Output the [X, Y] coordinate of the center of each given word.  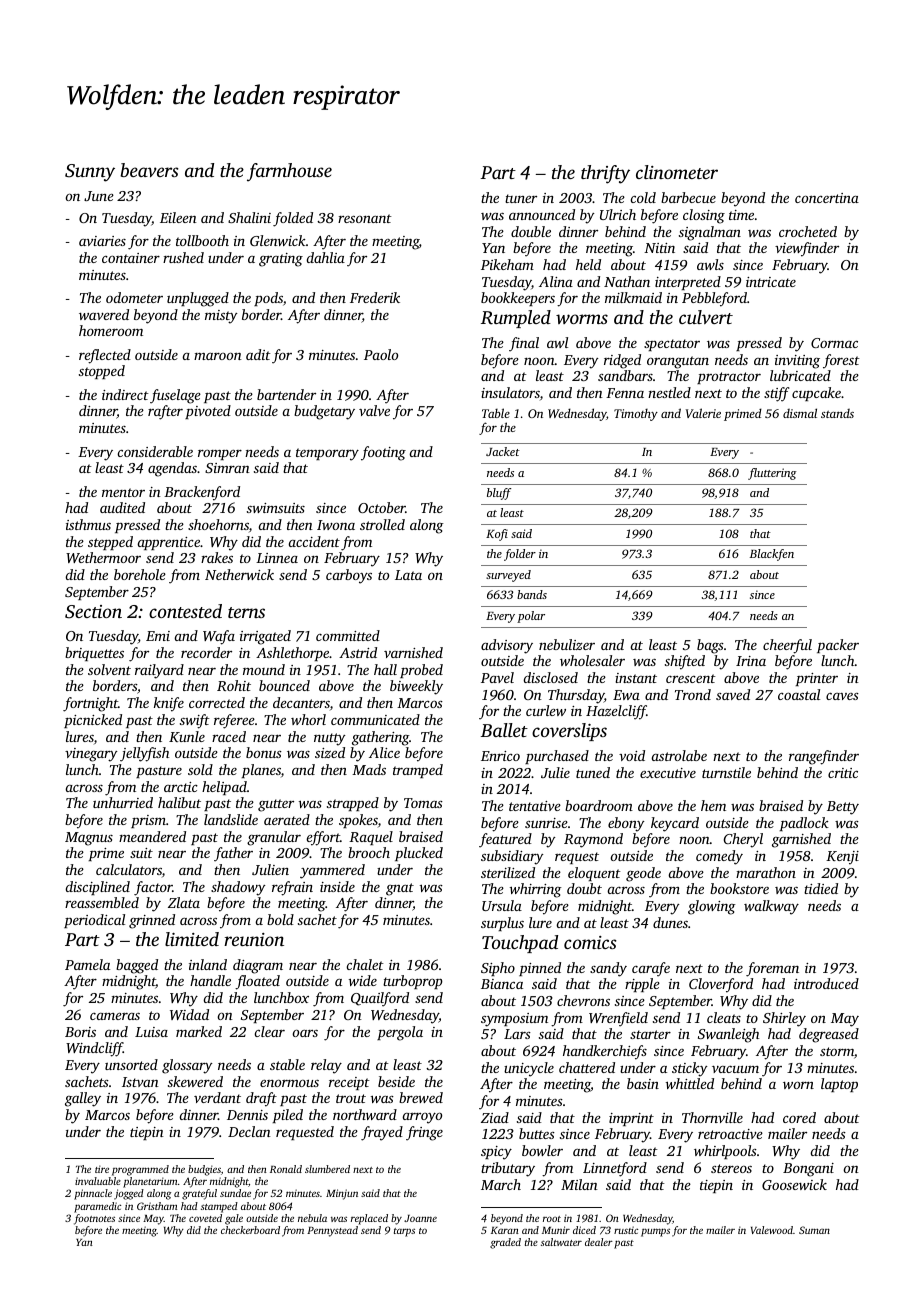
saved [733, 694]
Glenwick [278, 240]
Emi [158, 636]
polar [531, 617]
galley [83, 1099]
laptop [839, 1085]
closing [704, 216]
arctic [181, 787]
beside [396, 1081]
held [588, 264]
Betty [843, 808]
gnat [400, 889]
